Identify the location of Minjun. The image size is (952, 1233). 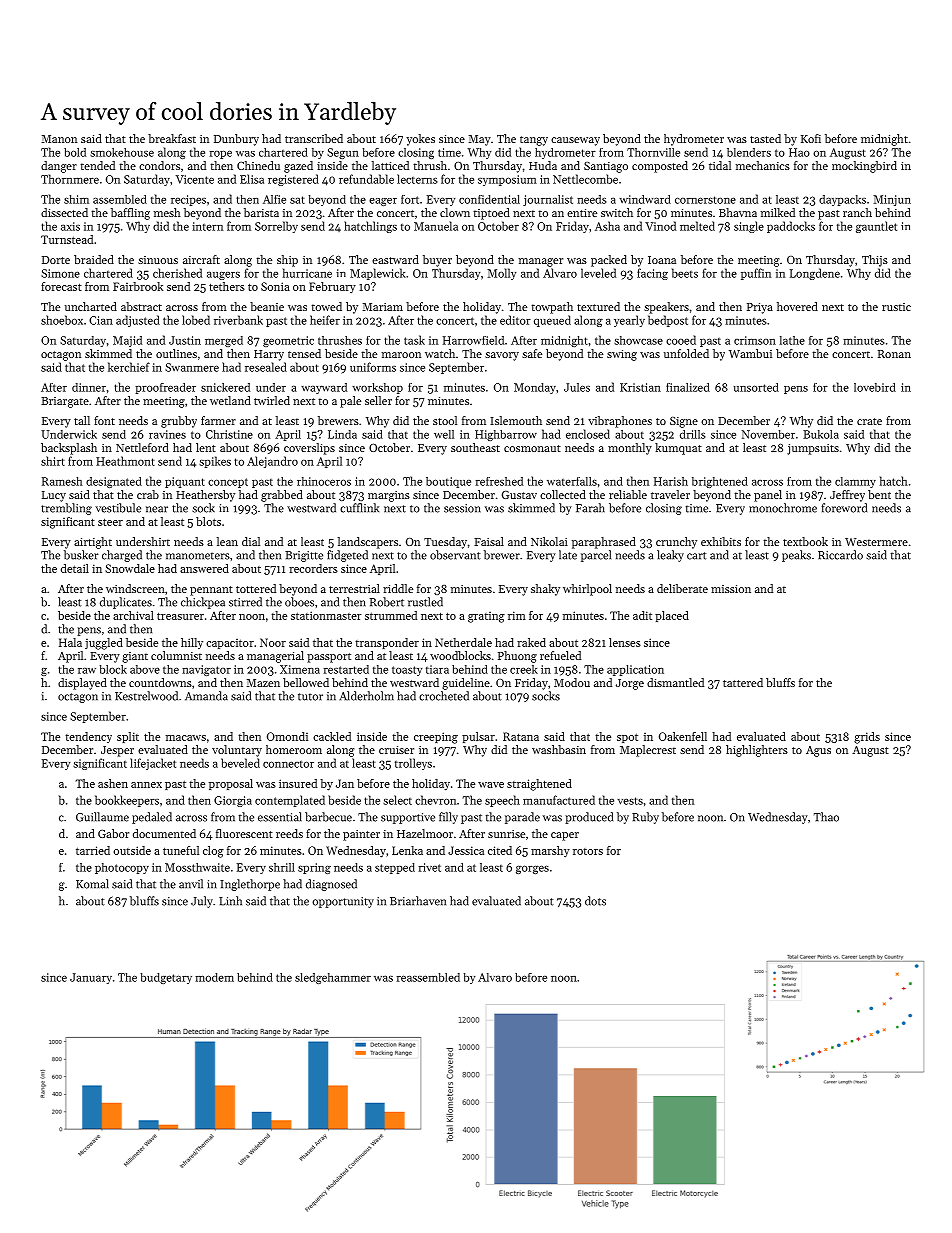
(892, 200).
